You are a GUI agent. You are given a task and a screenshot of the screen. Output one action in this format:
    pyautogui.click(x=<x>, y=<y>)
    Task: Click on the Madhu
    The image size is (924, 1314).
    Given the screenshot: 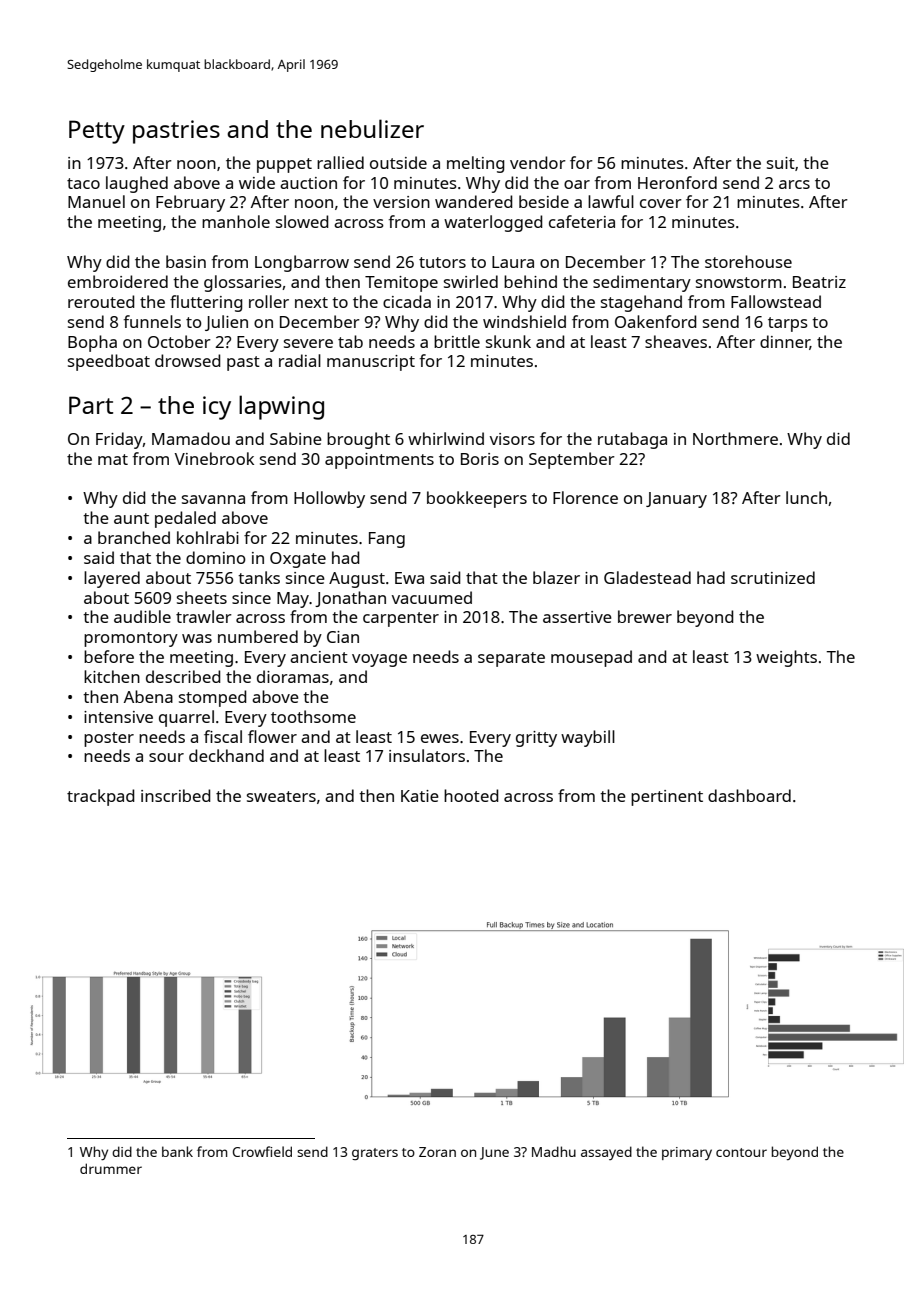 What is the action you would take?
    pyautogui.click(x=554, y=1151)
